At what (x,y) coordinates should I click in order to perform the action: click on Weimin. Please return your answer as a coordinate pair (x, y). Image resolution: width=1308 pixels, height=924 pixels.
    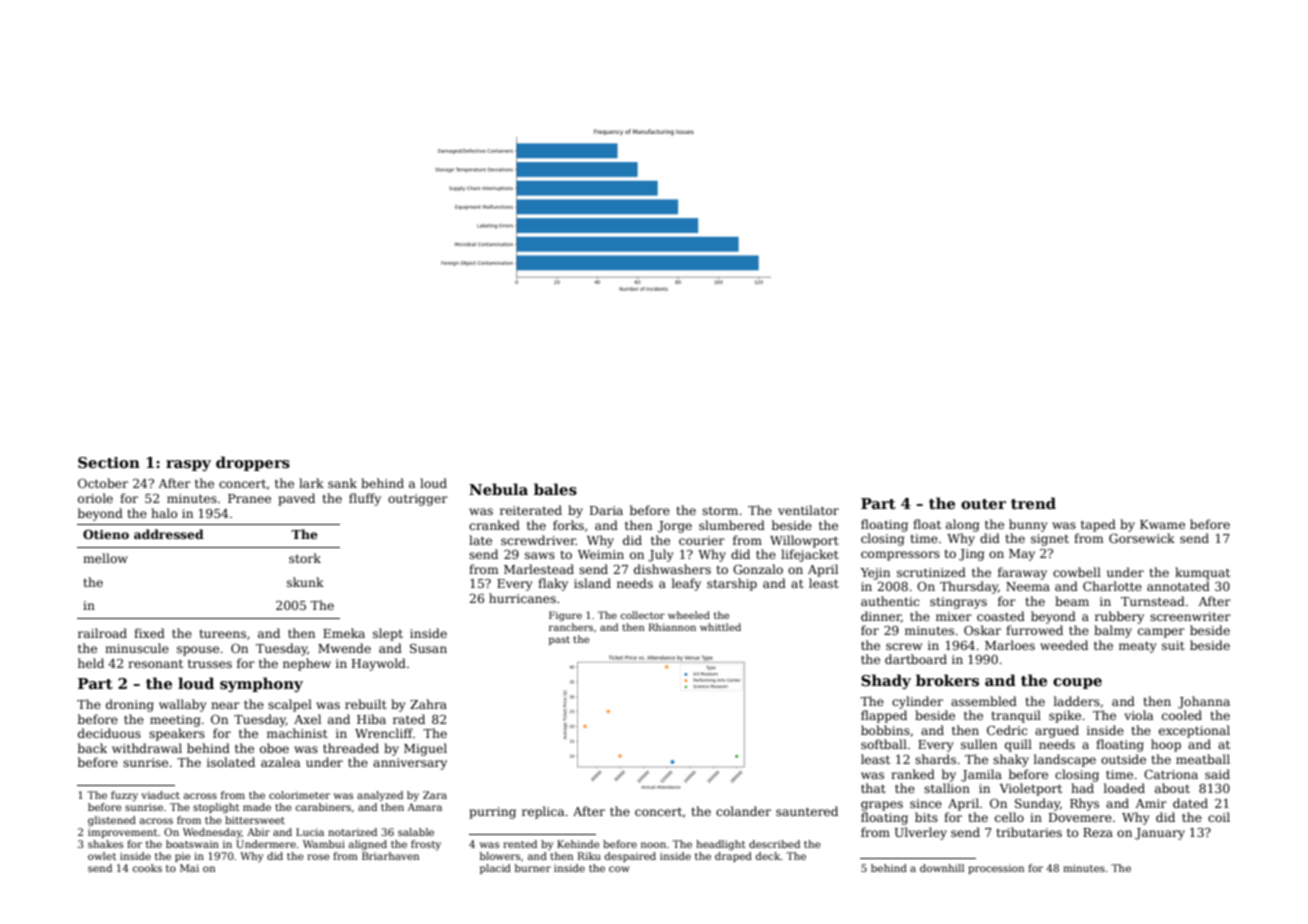
    Looking at the image, I should click on (601, 554).
